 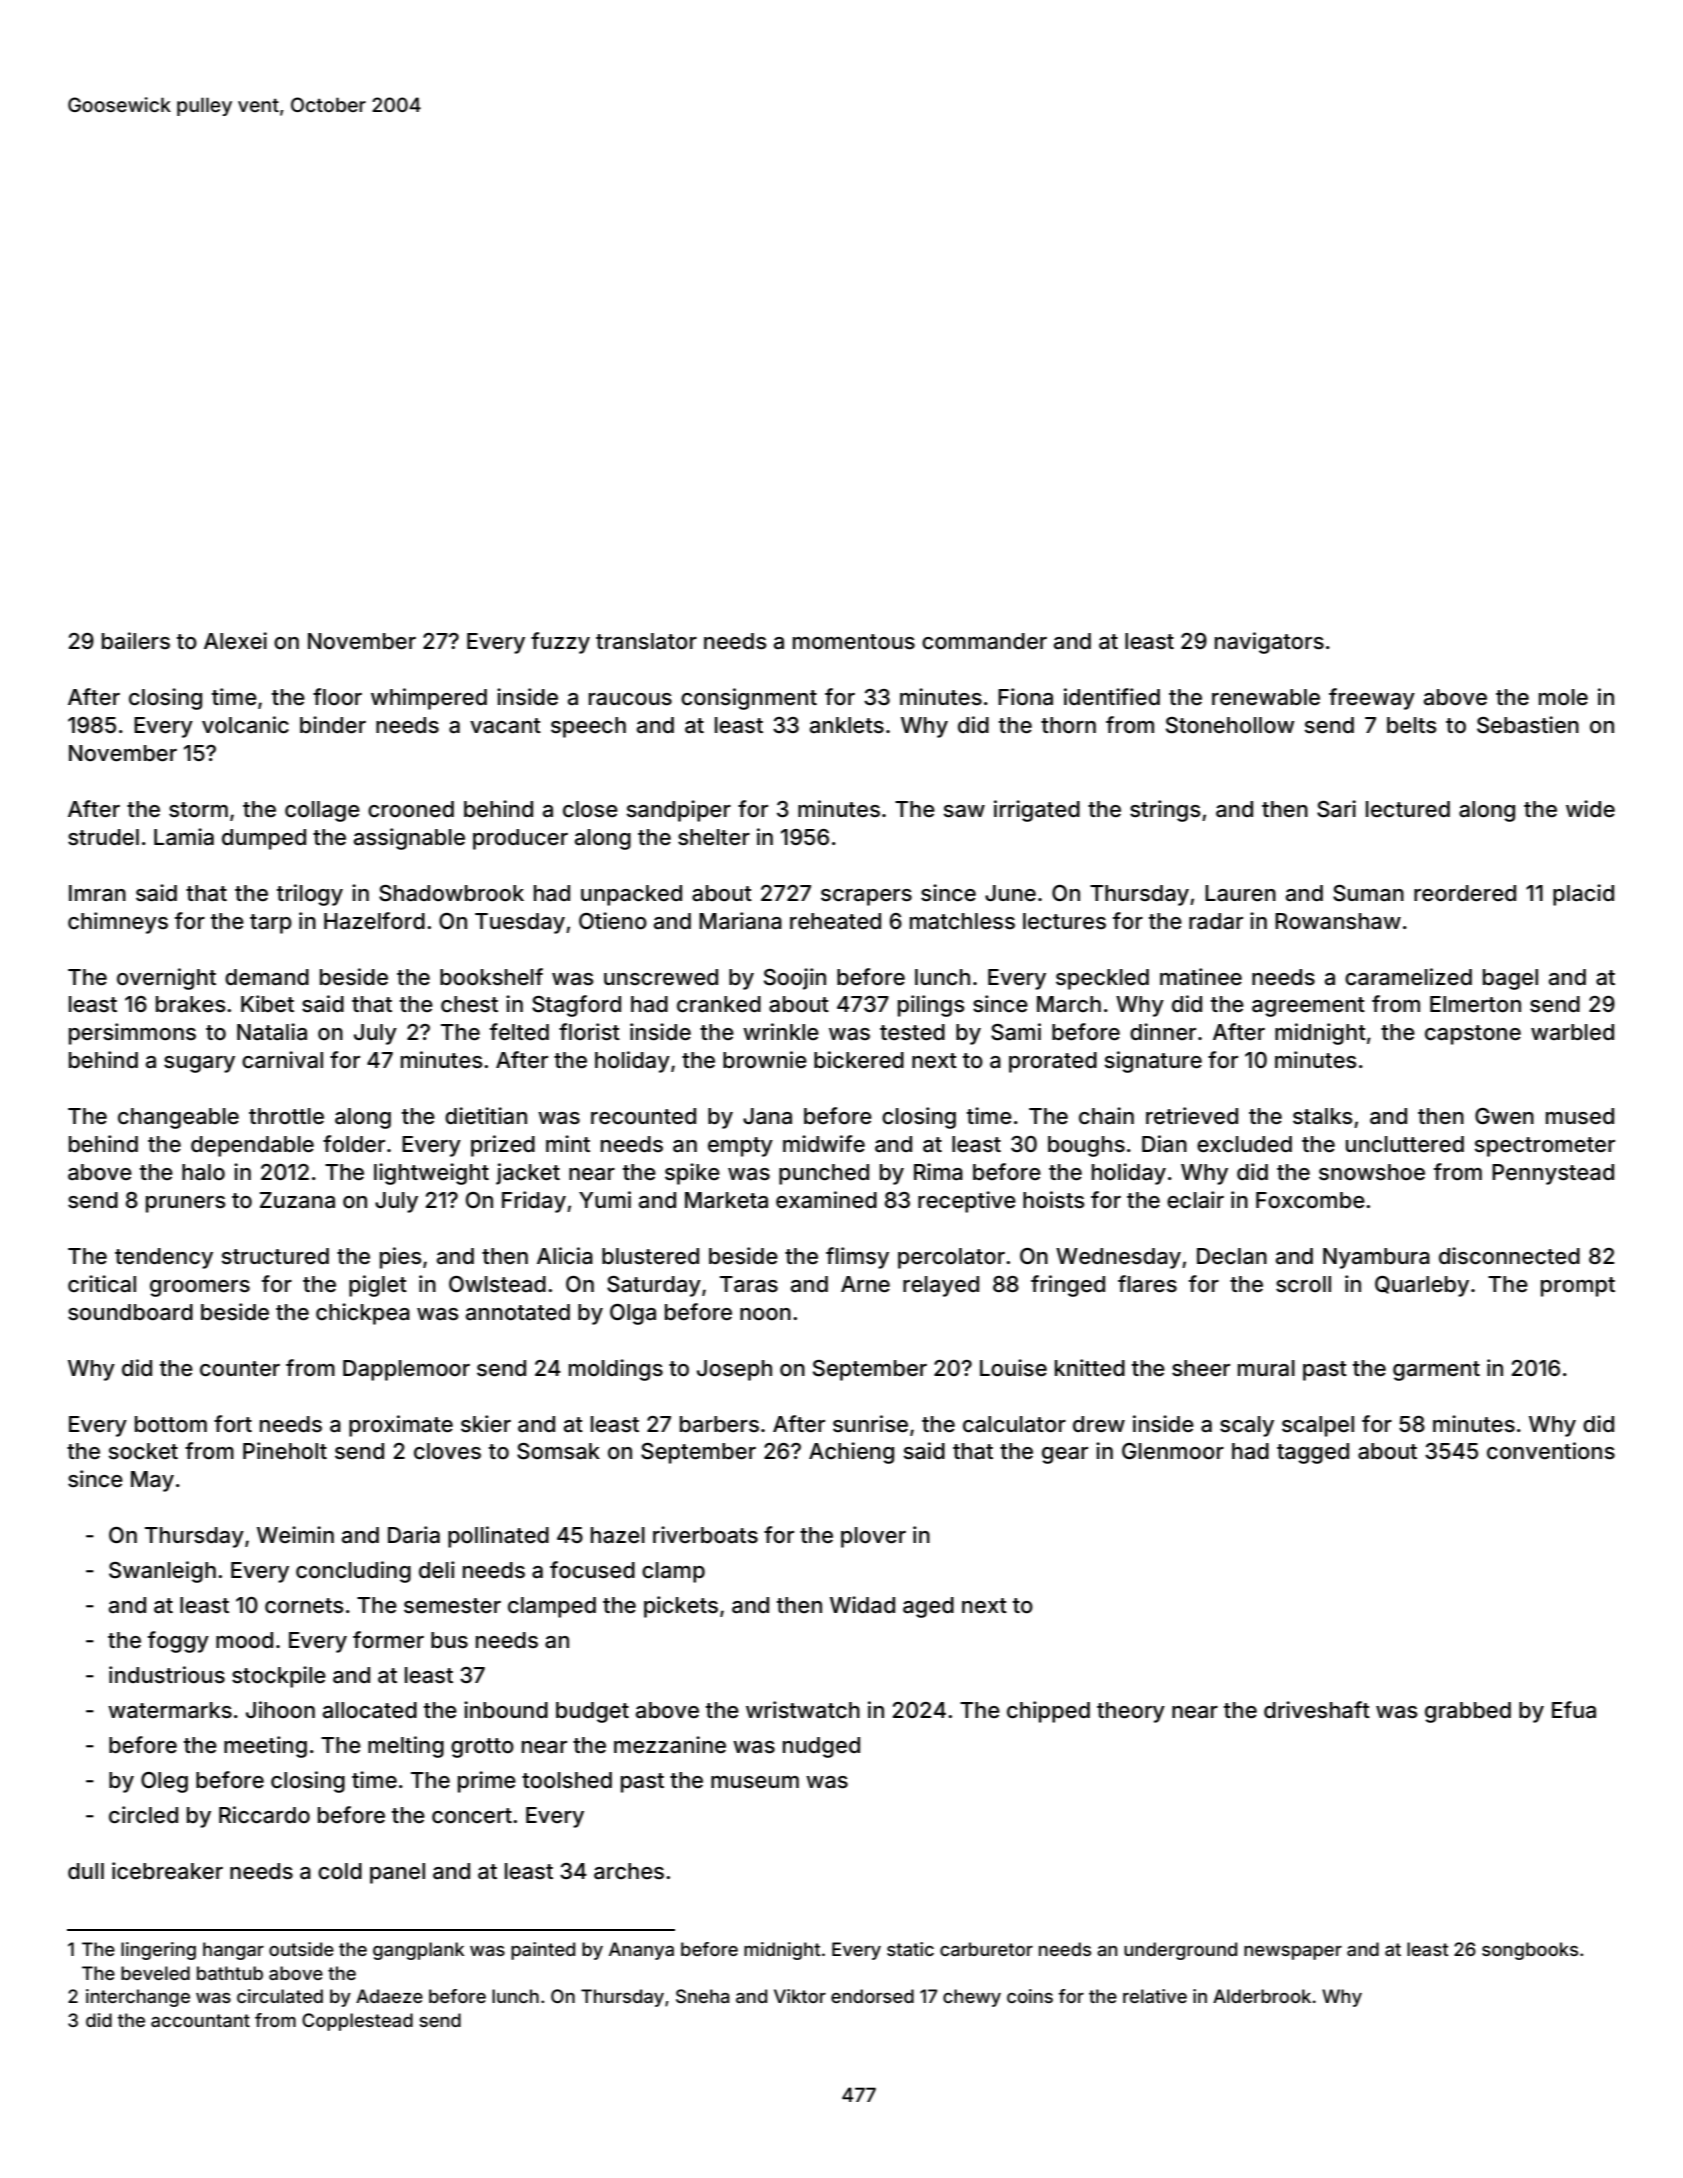 I want to click on momentous, so click(x=854, y=642).
